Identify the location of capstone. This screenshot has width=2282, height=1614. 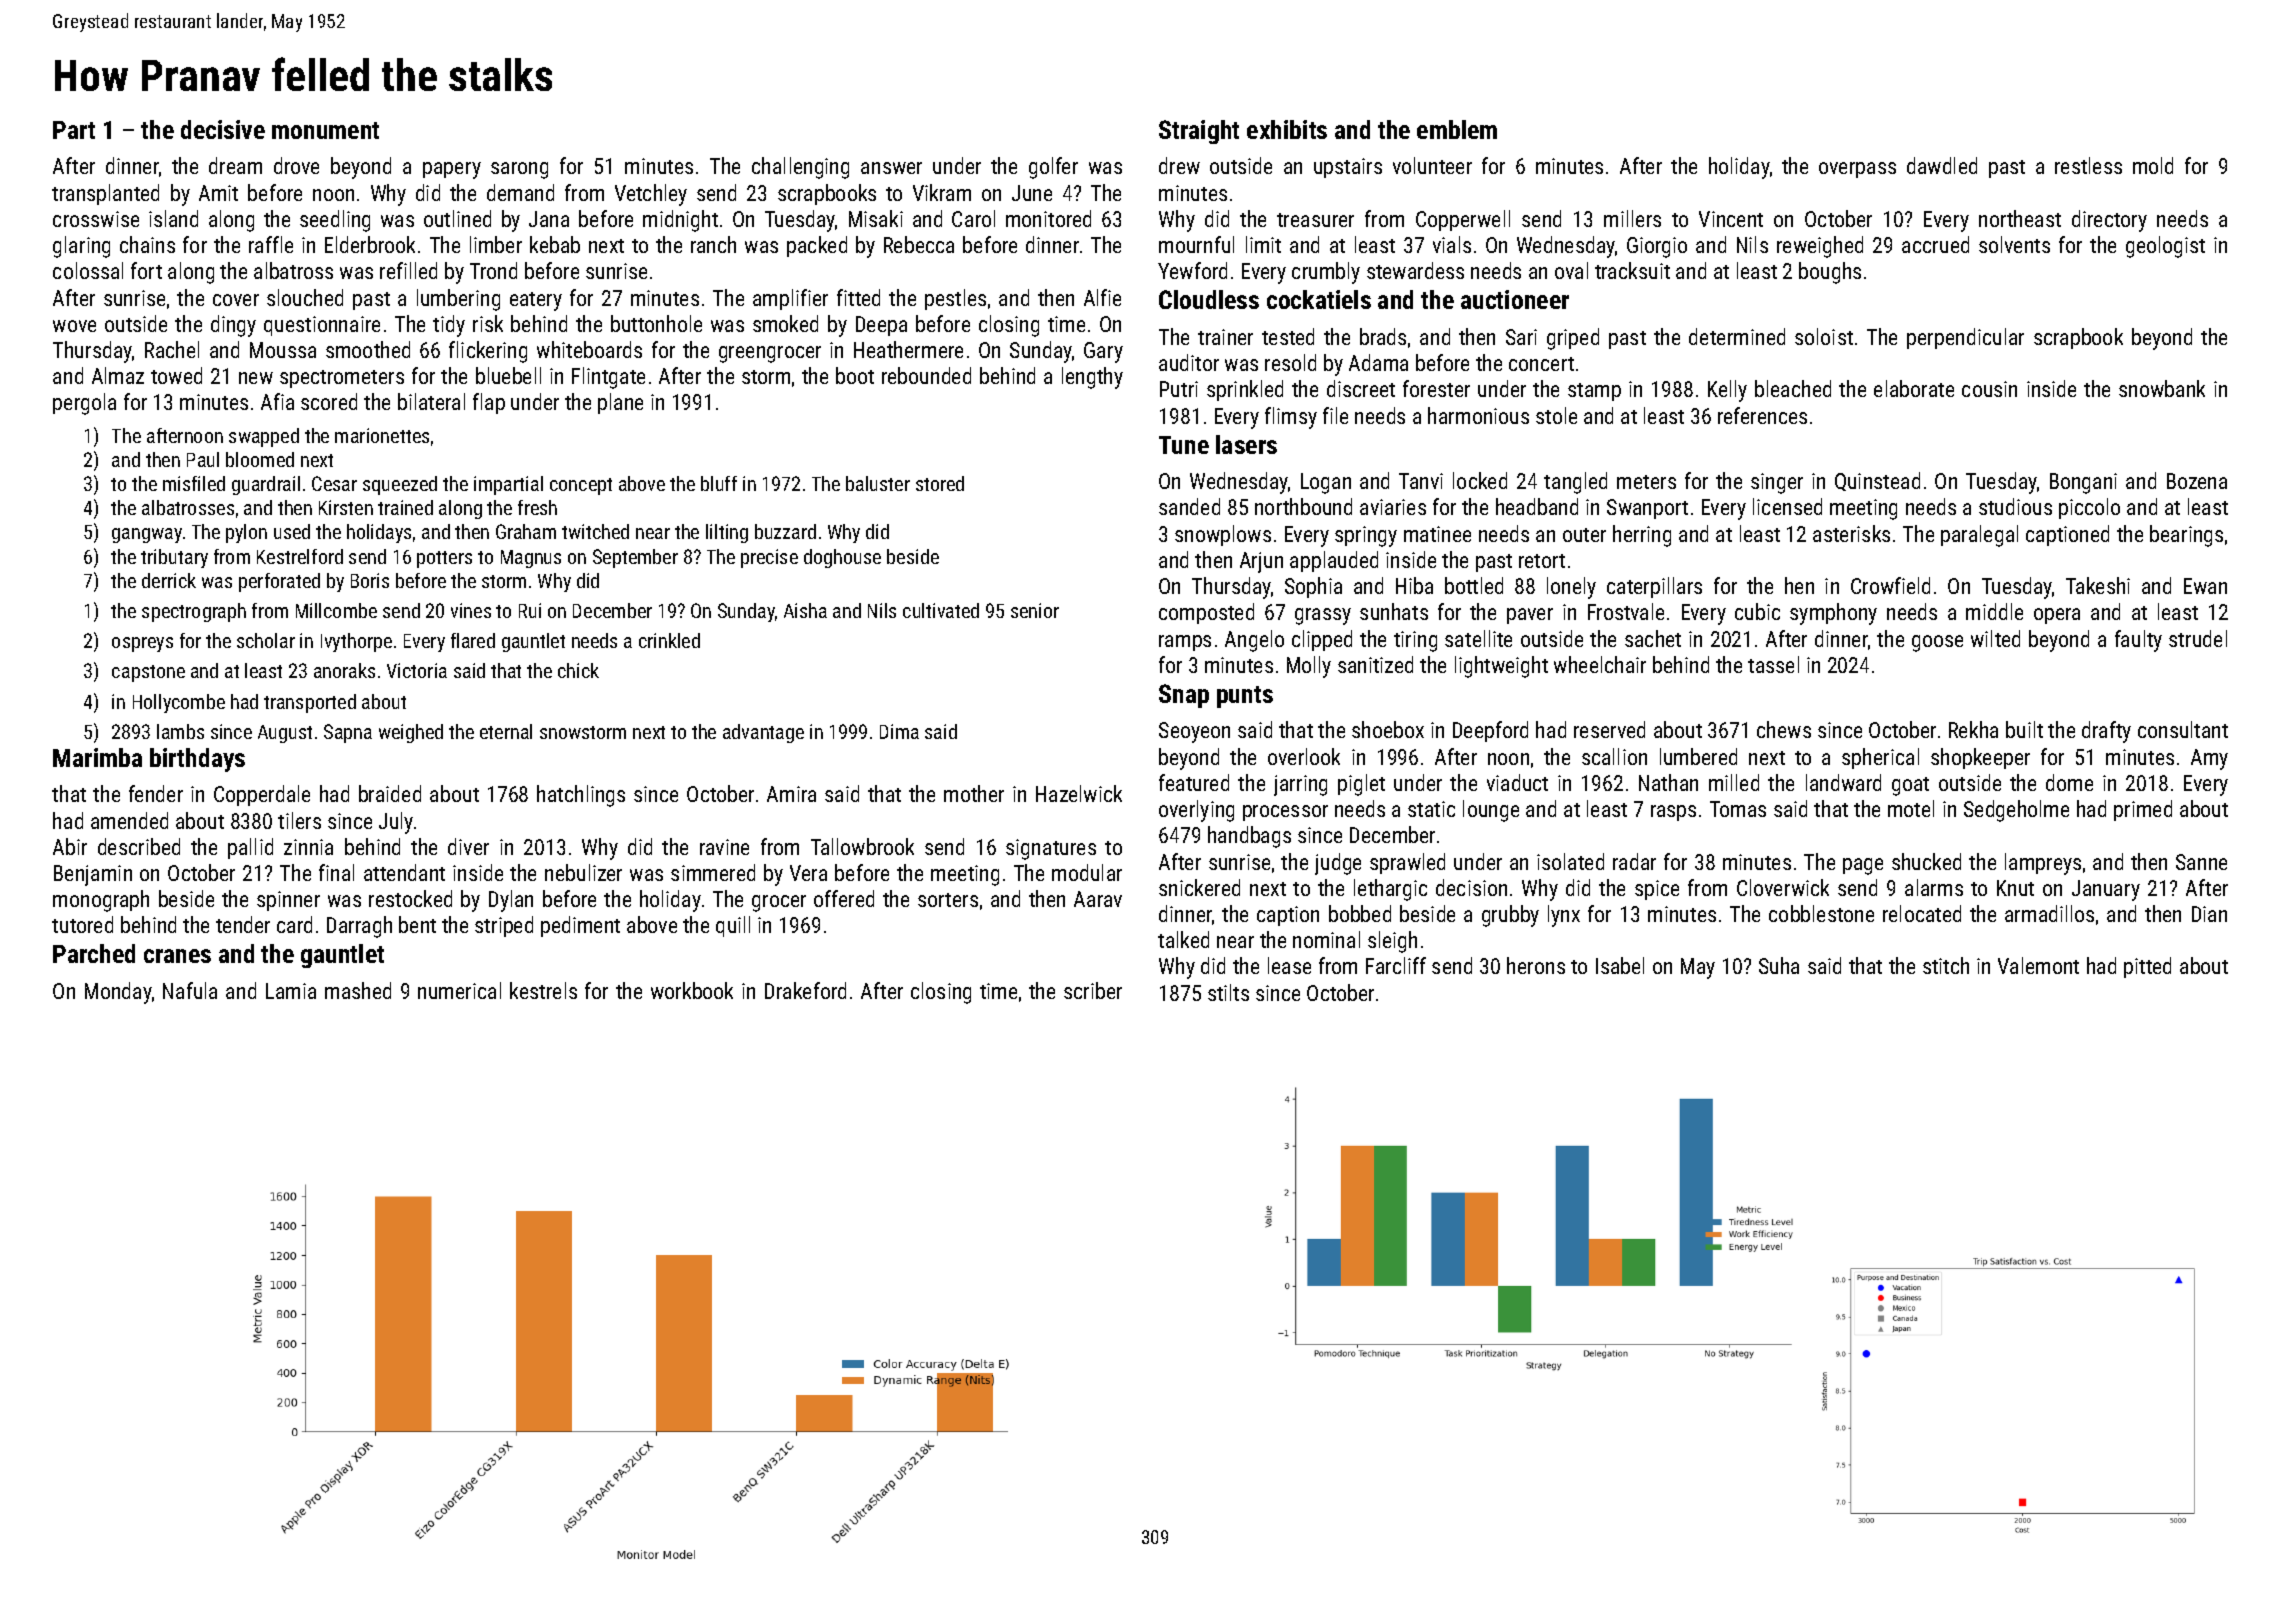
(148, 673).
